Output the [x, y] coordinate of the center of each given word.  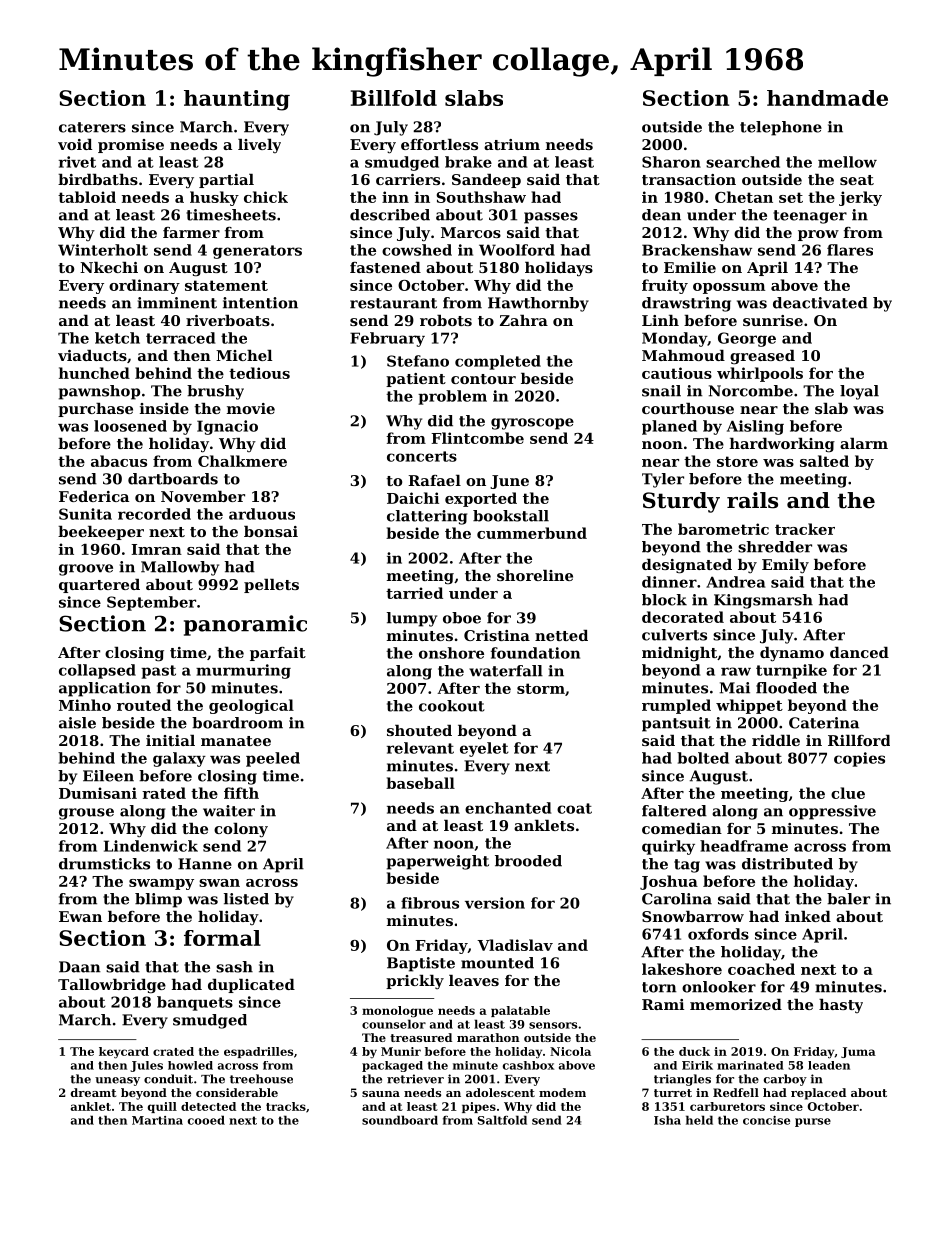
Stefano [418, 361]
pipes [479, 1107]
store [737, 461]
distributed [787, 864]
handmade [827, 98]
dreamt [93, 1092]
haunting [237, 100]
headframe [744, 846]
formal [222, 938]
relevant [420, 748]
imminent [177, 303]
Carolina [677, 899]
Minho [85, 705]
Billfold [394, 98]
